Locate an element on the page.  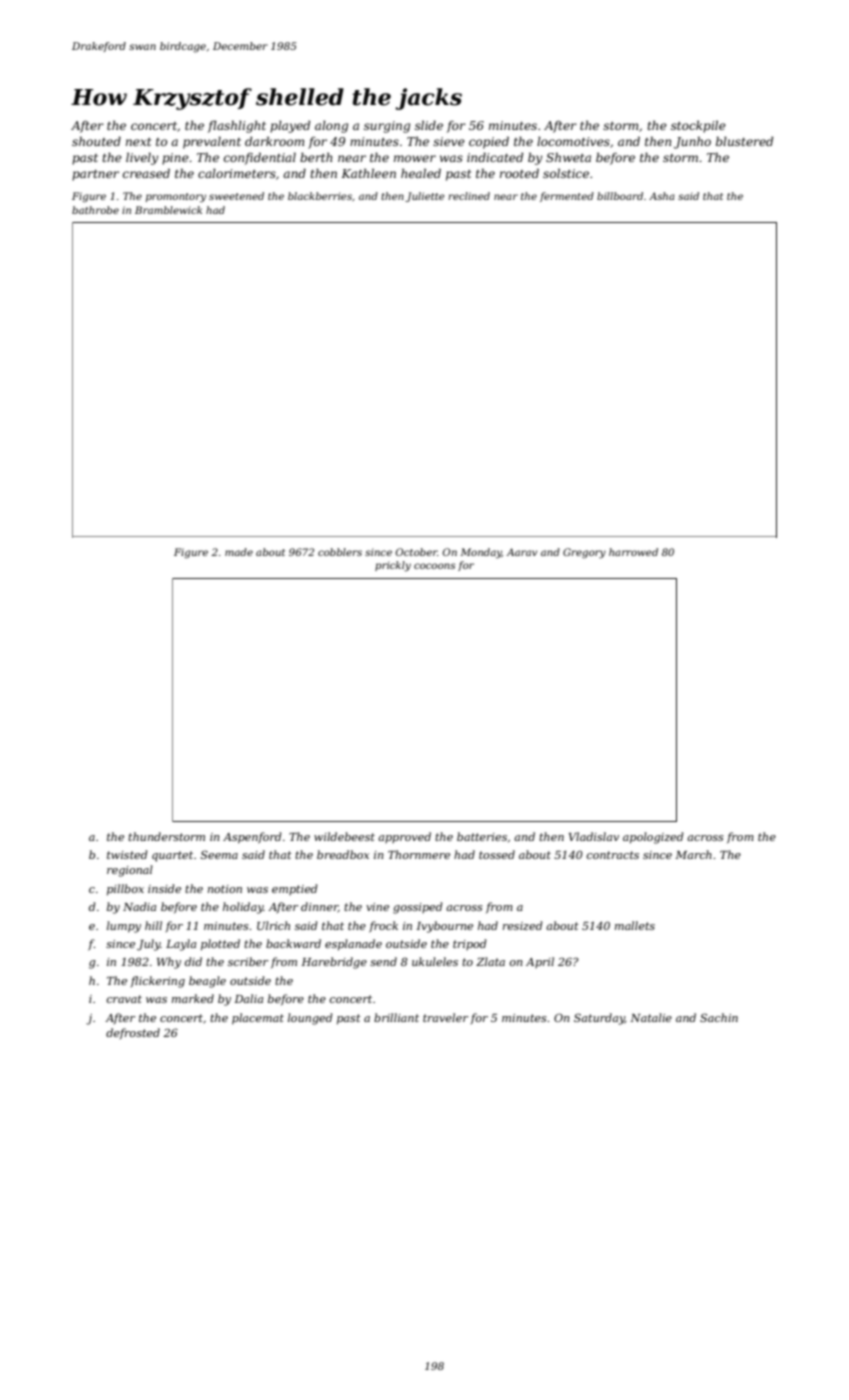
made is located at coordinates (239, 552).
